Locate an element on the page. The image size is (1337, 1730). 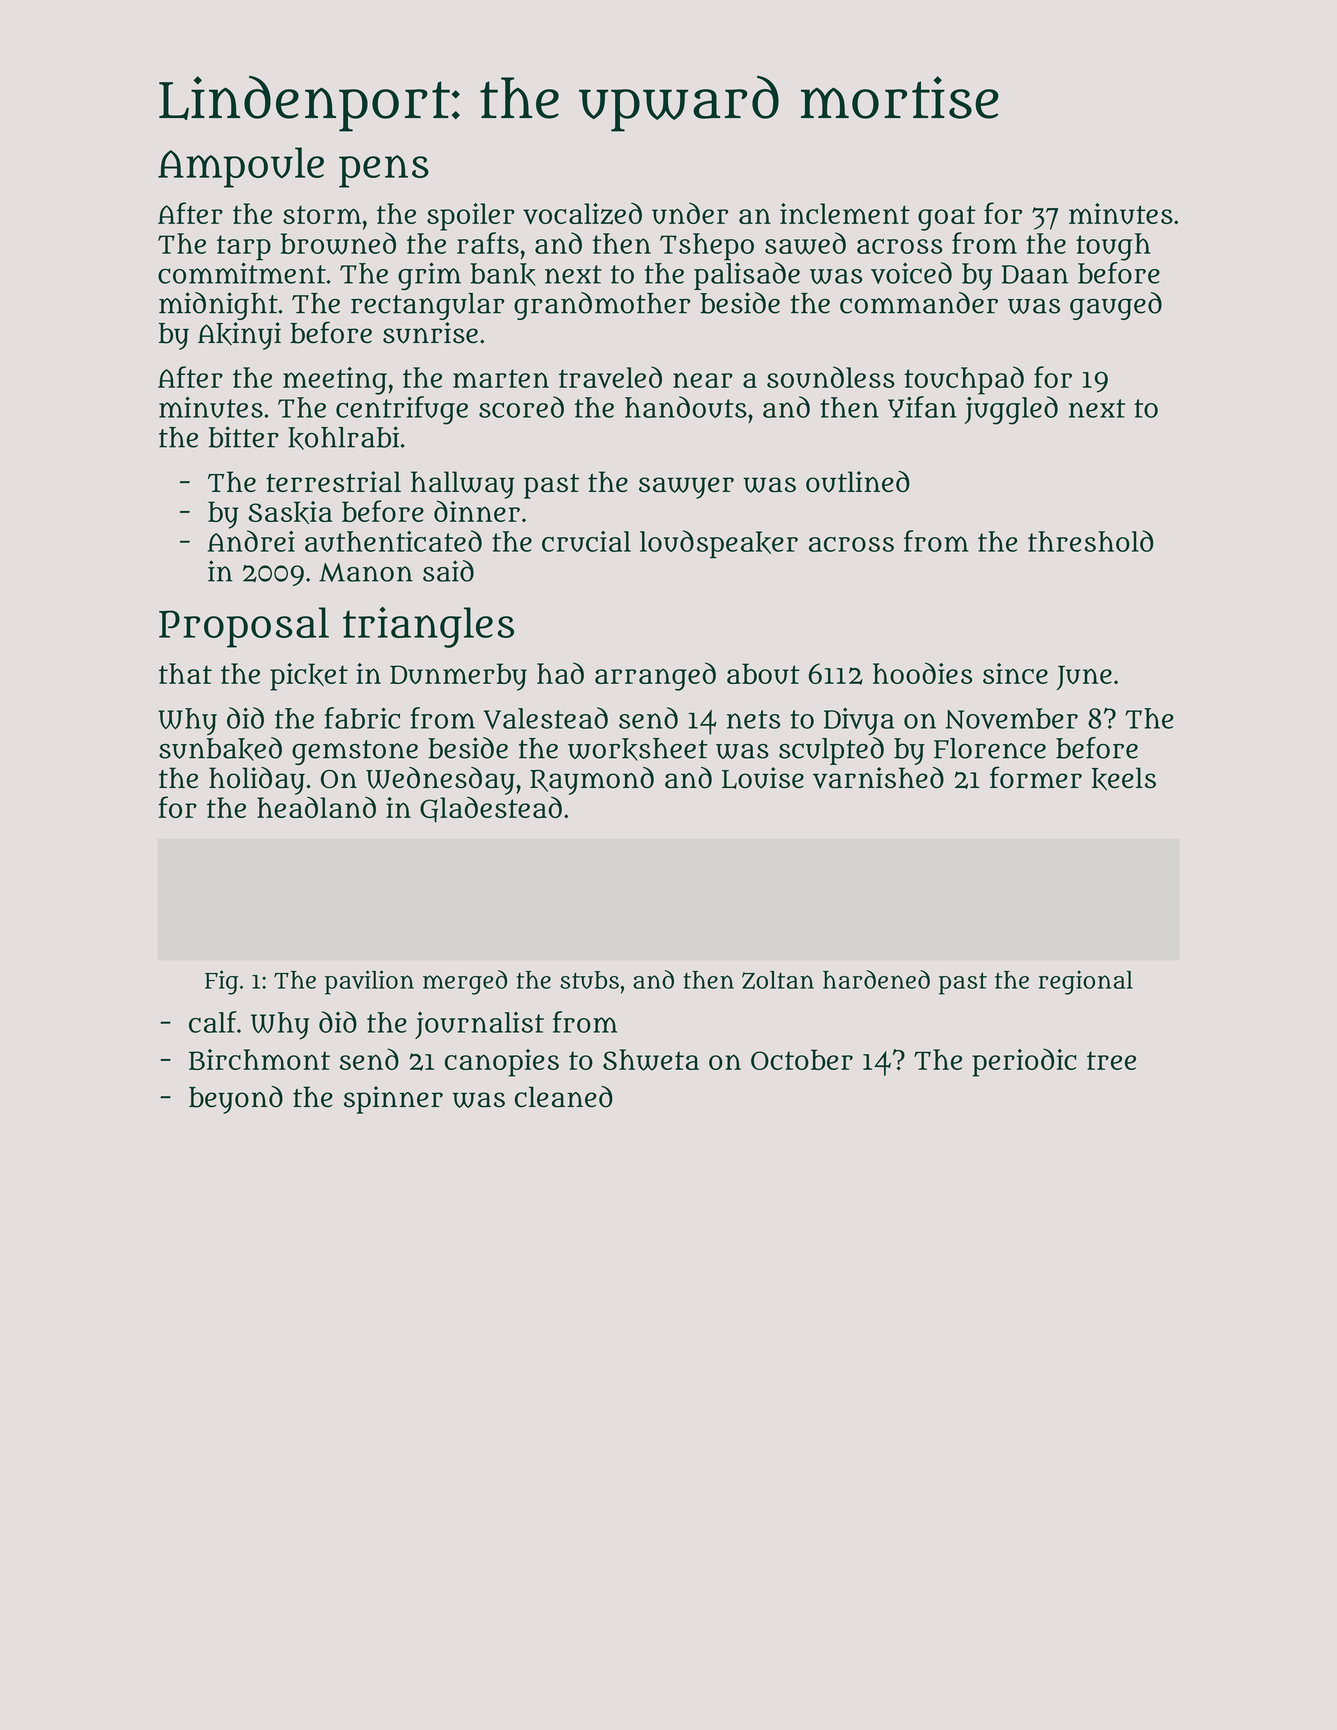
loudspeaker is located at coordinates (719, 544).
